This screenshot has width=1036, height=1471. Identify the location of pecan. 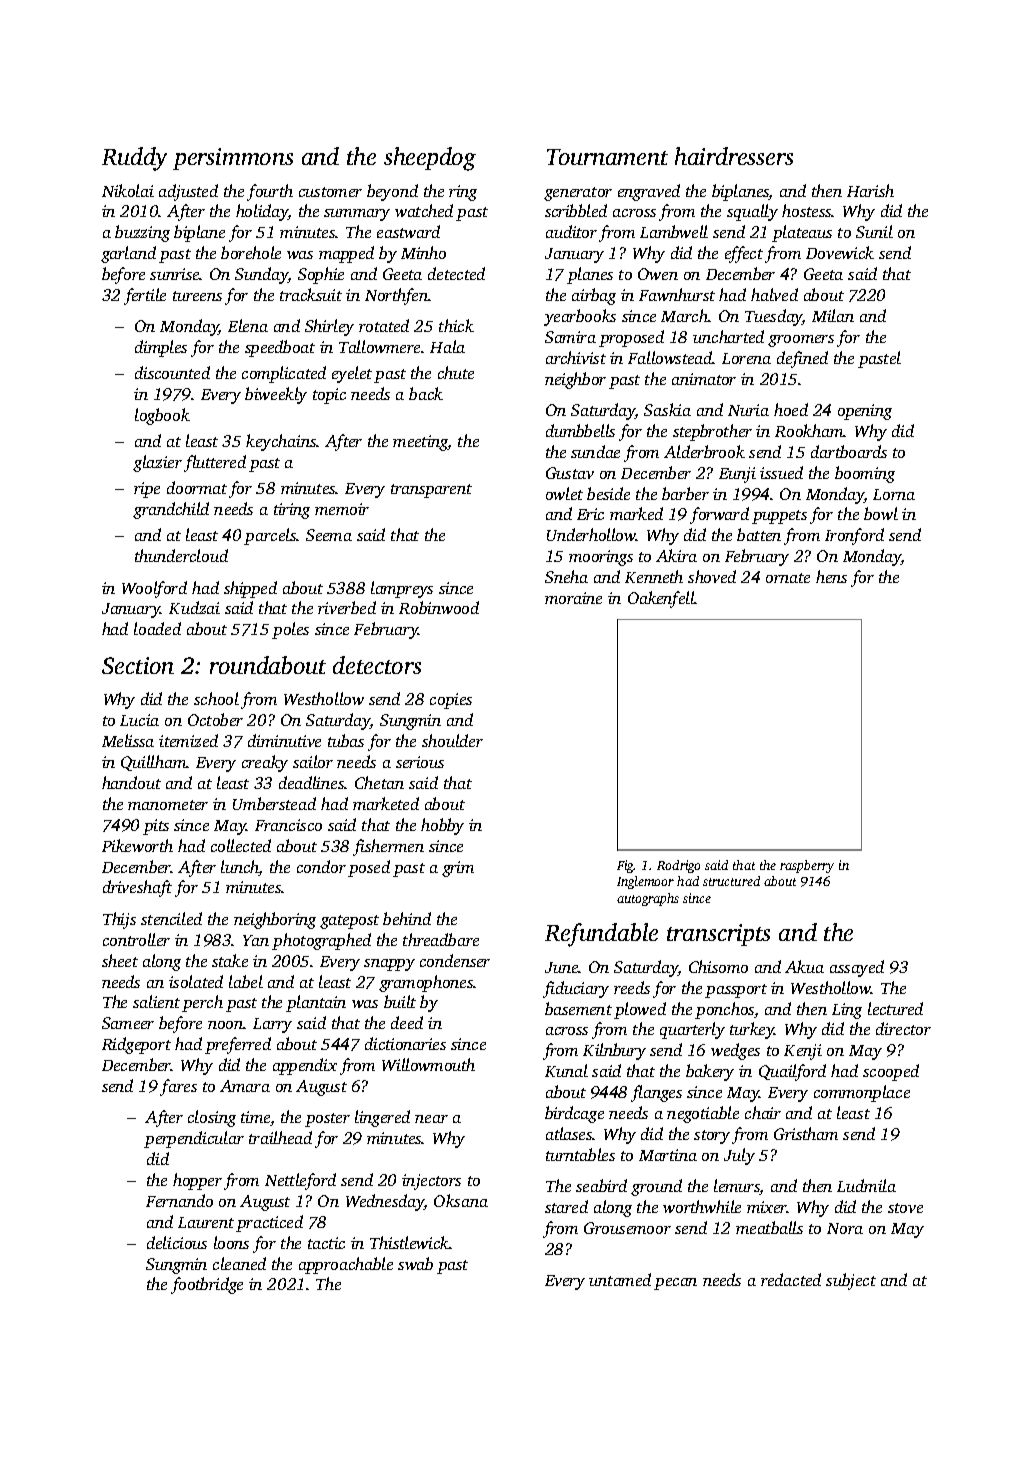
(675, 1284).
